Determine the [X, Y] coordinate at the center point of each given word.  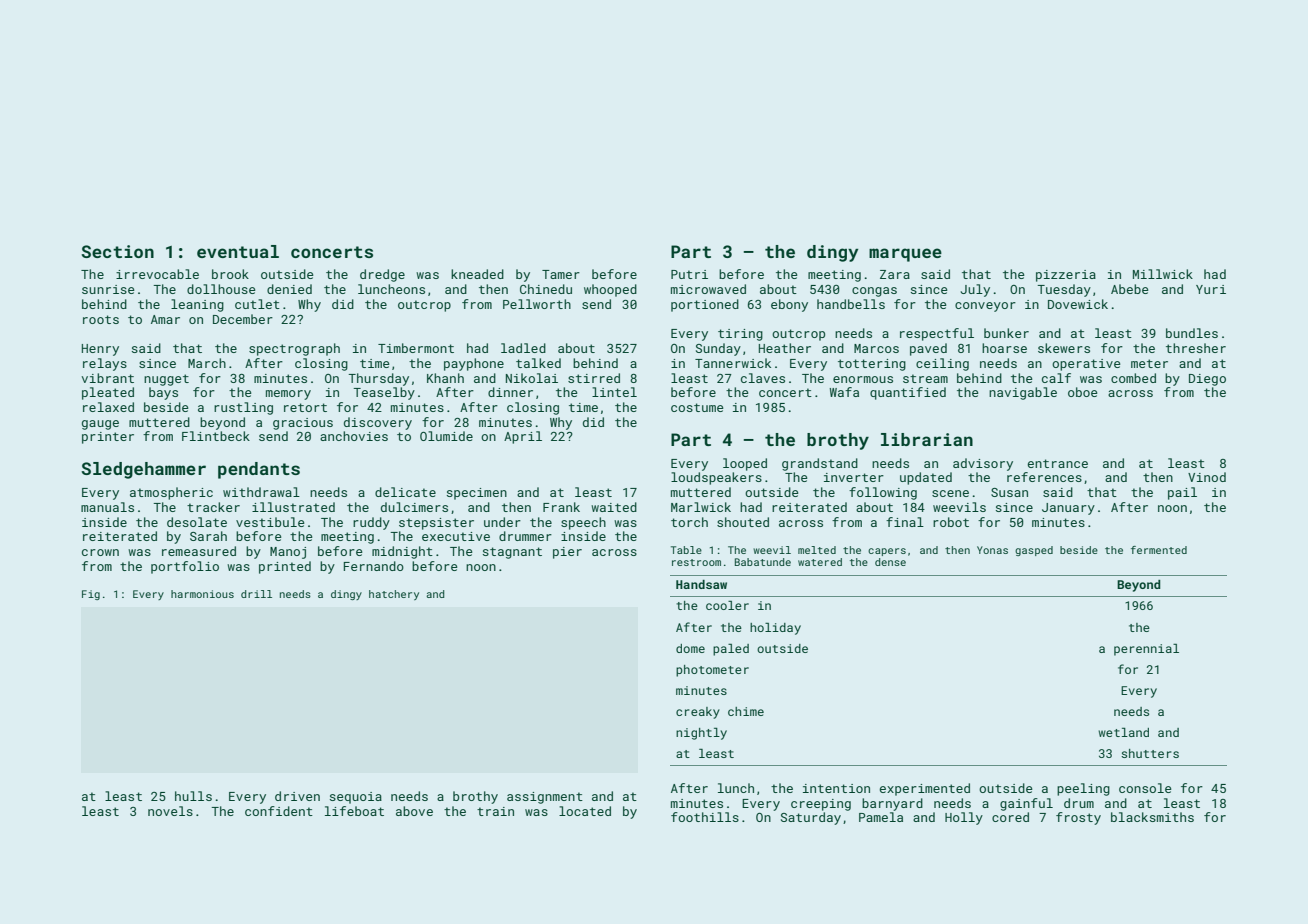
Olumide [446, 436]
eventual [238, 251]
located [585, 811]
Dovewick [1078, 304]
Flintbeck [216, 436]
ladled [523, 348]
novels [170, 811]
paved [928, 349]
